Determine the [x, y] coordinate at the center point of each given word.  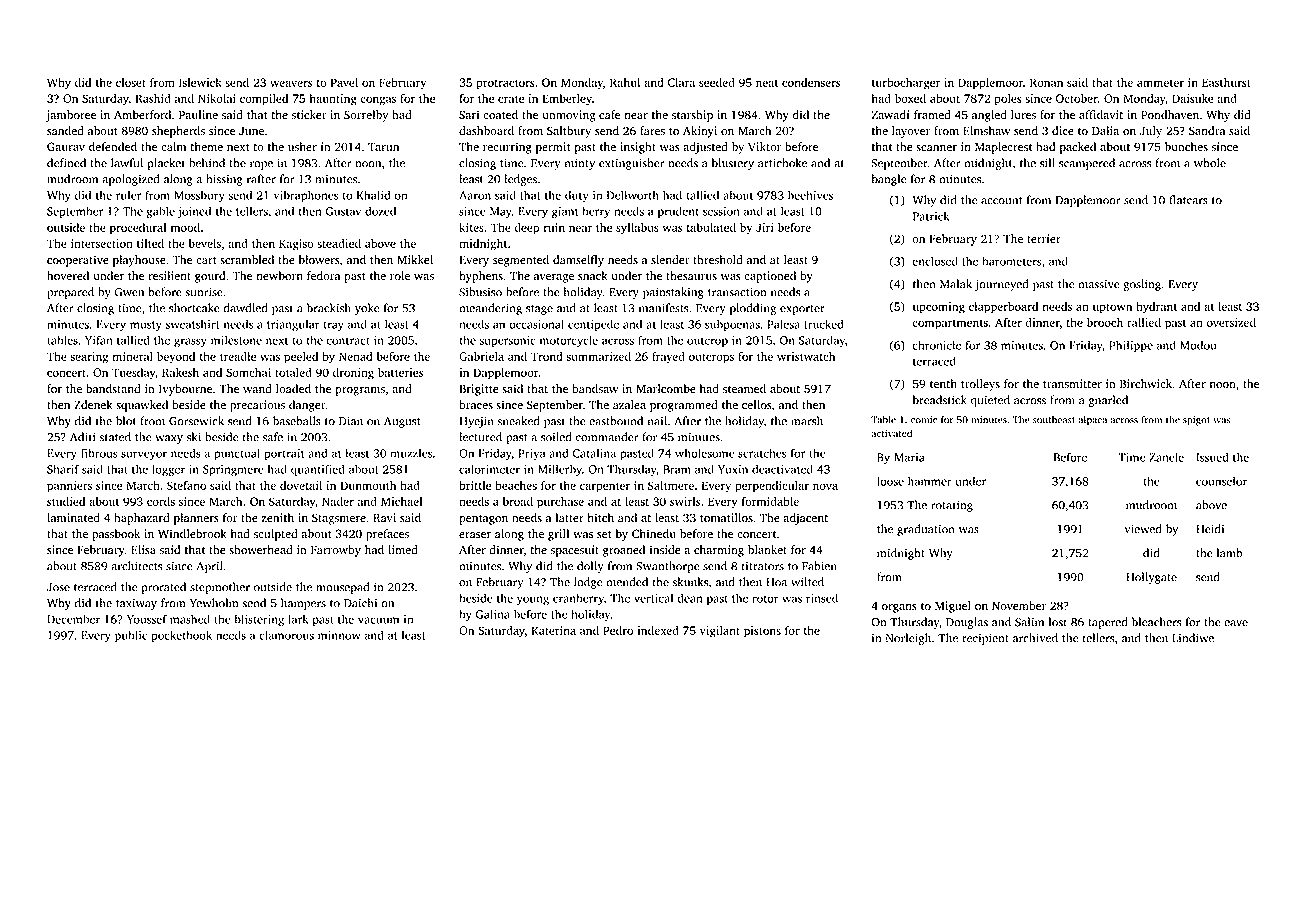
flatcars [1188, 200]
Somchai [248, 372]
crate [511, 99]
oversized [1231, 322]
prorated [163, 588]
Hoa [776, 582]
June [251, 131]
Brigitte [479, 390]
